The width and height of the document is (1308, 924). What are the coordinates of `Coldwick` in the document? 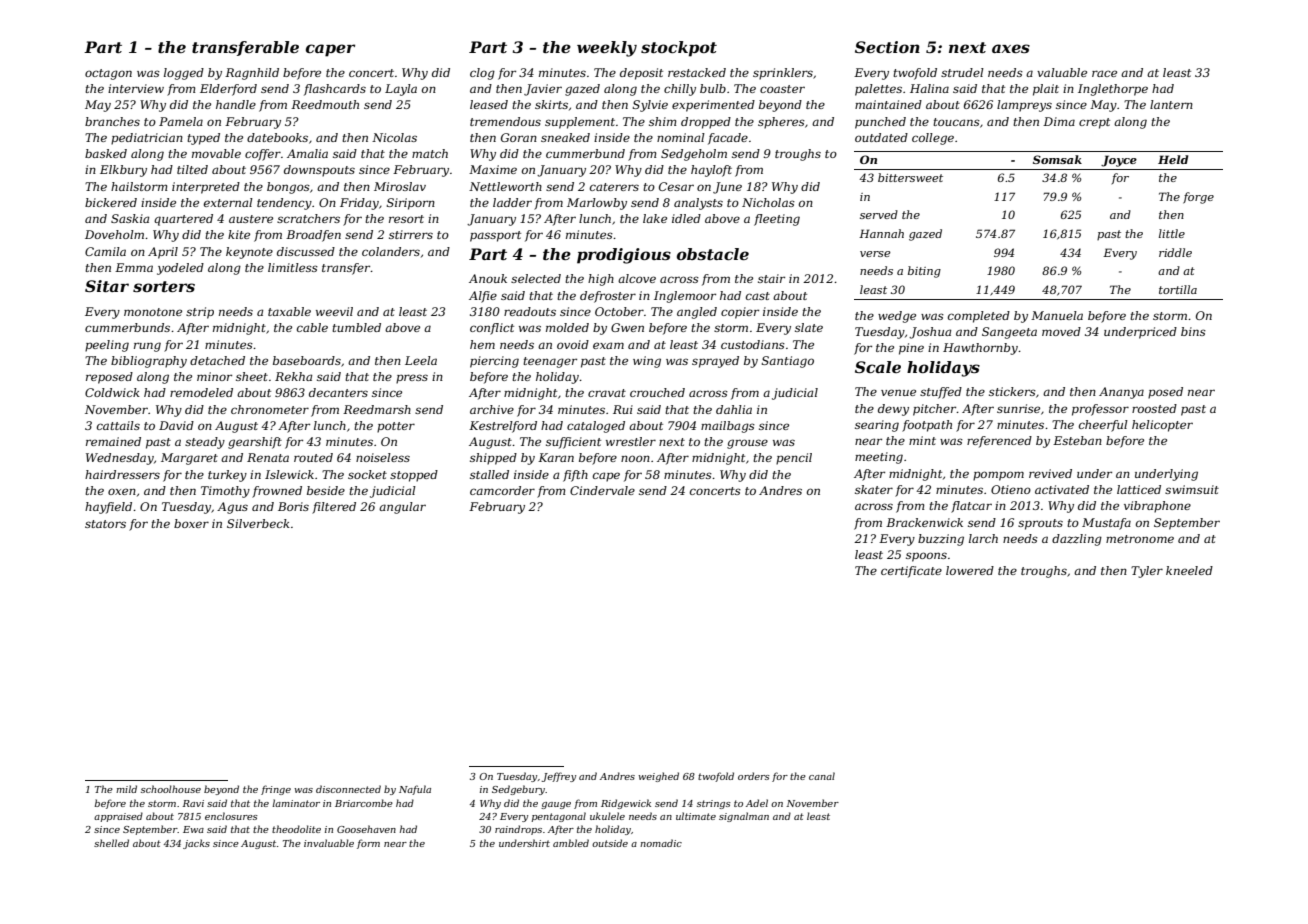 It's located at (112, 392).
